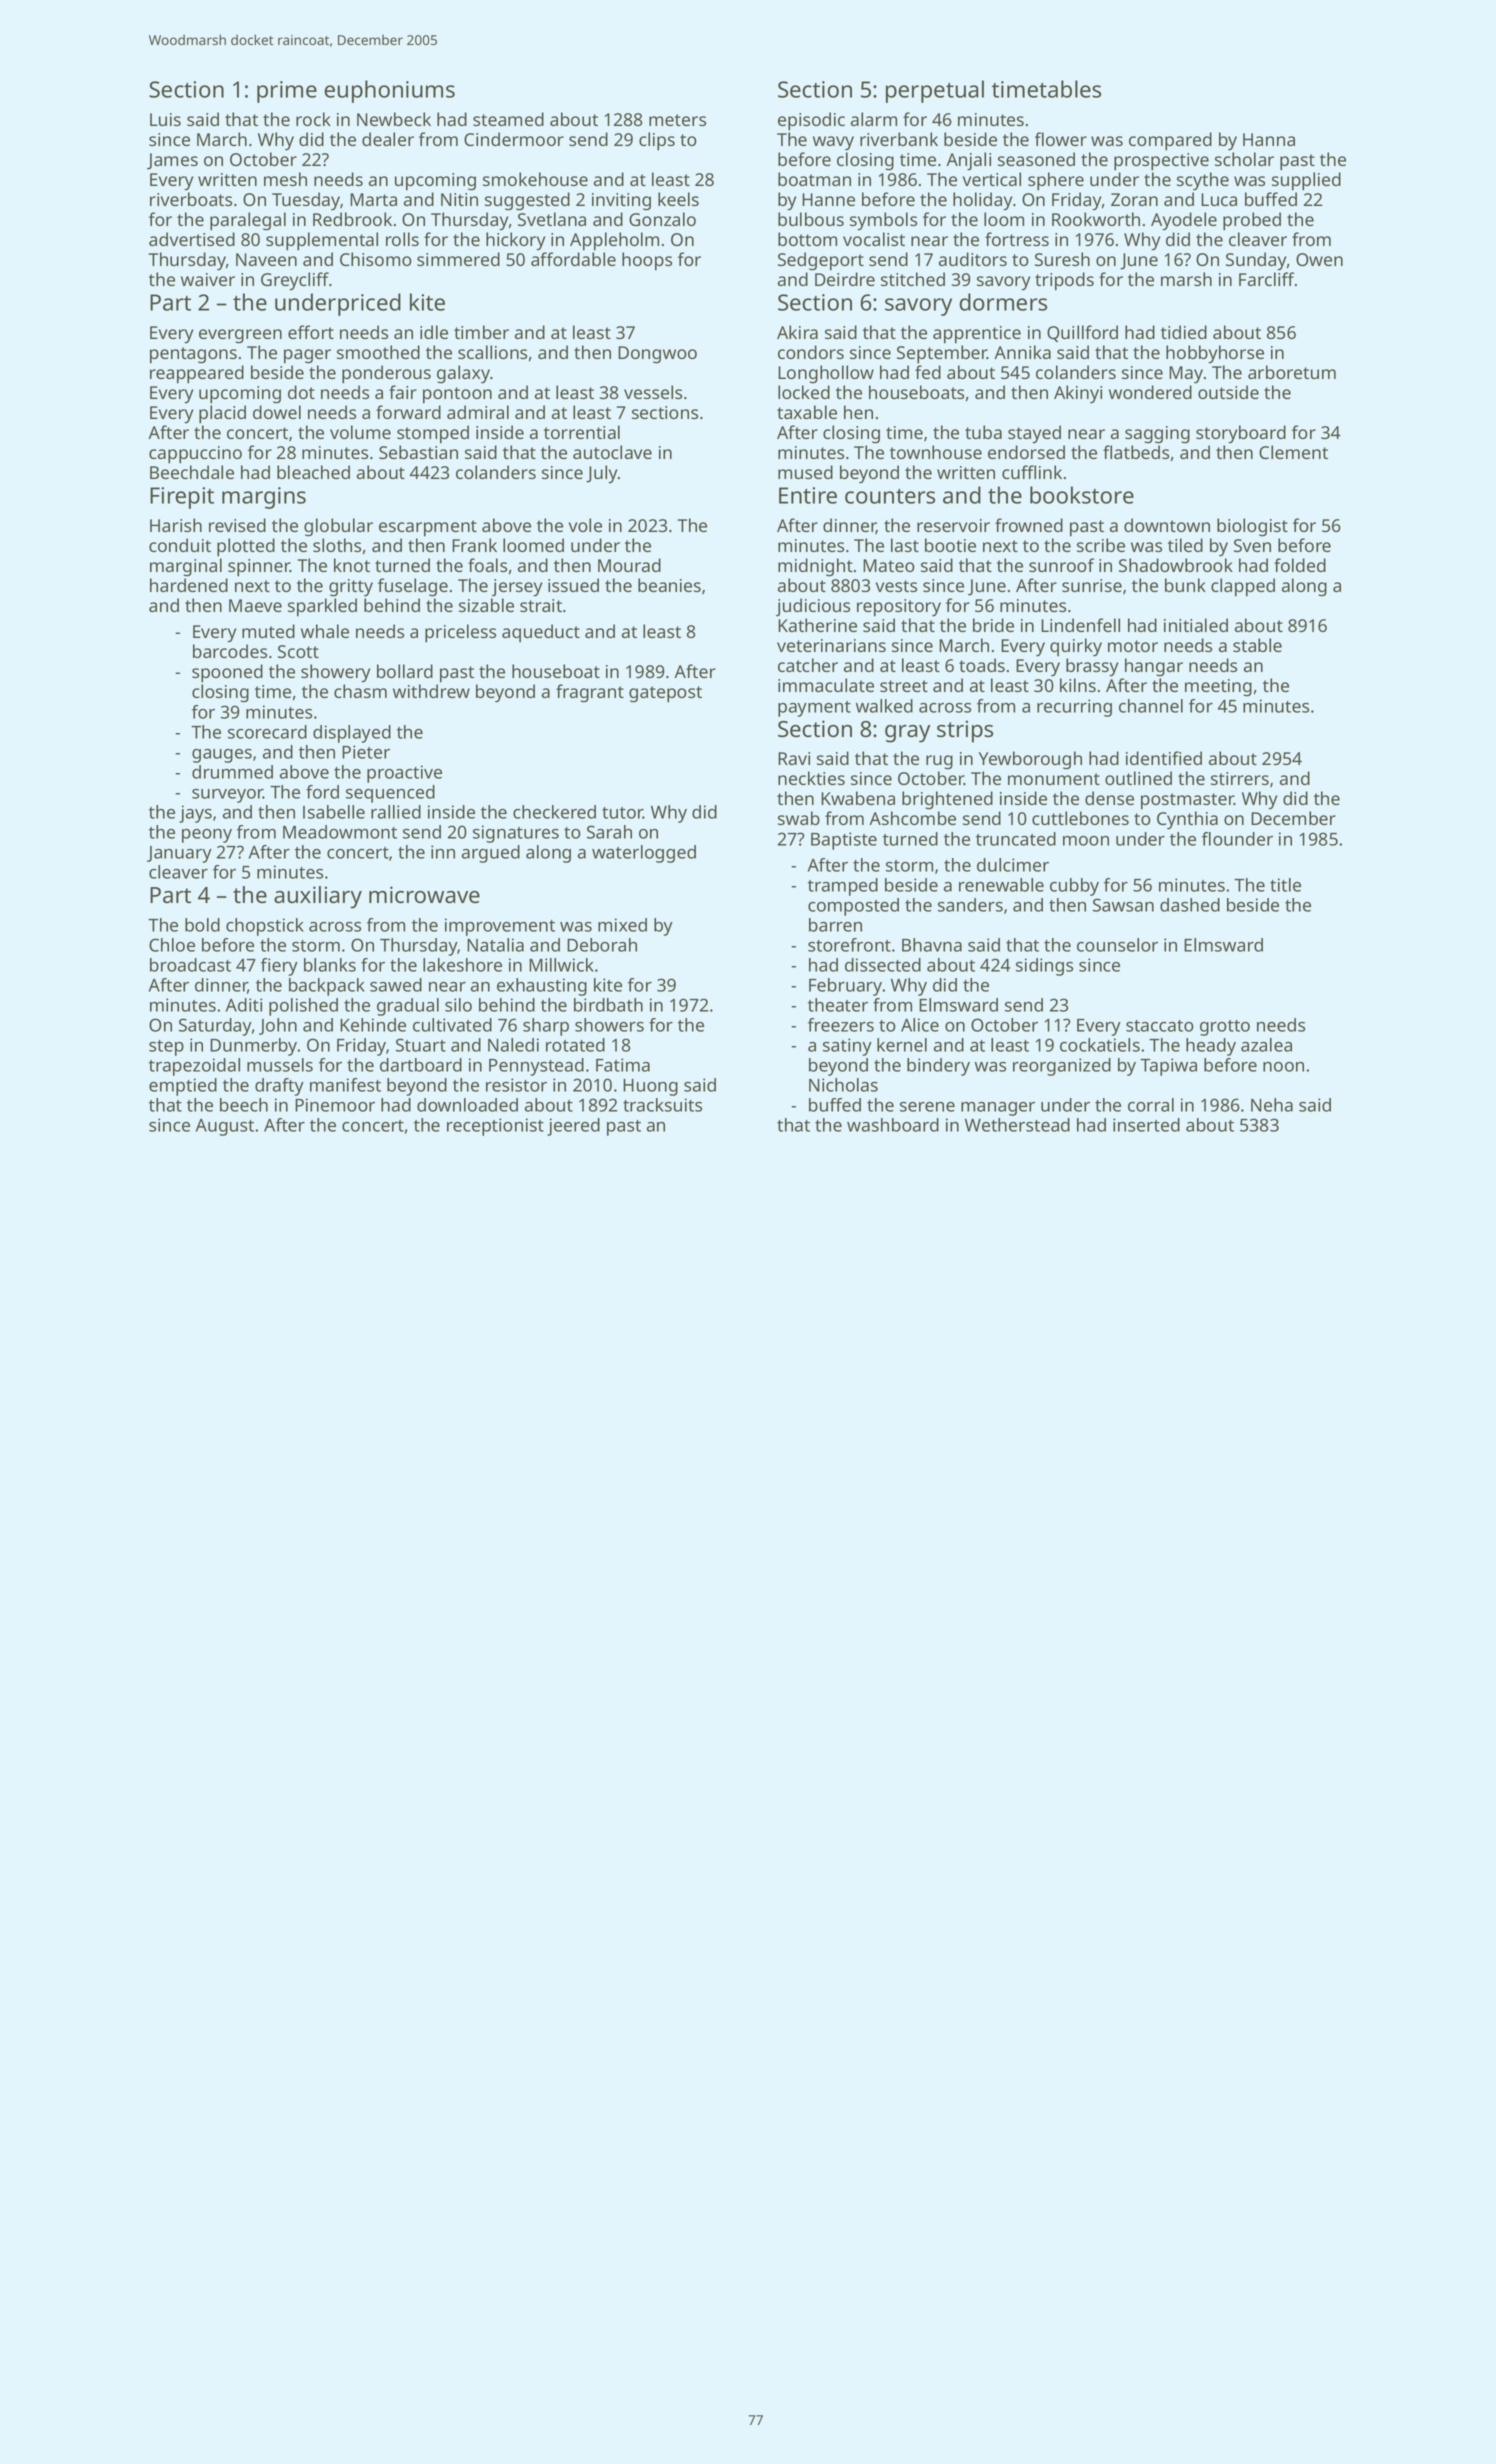  What do you see at coordinates (166, 1048) in the screenshot?
I see `step` at bounding box center [166, 1048].
